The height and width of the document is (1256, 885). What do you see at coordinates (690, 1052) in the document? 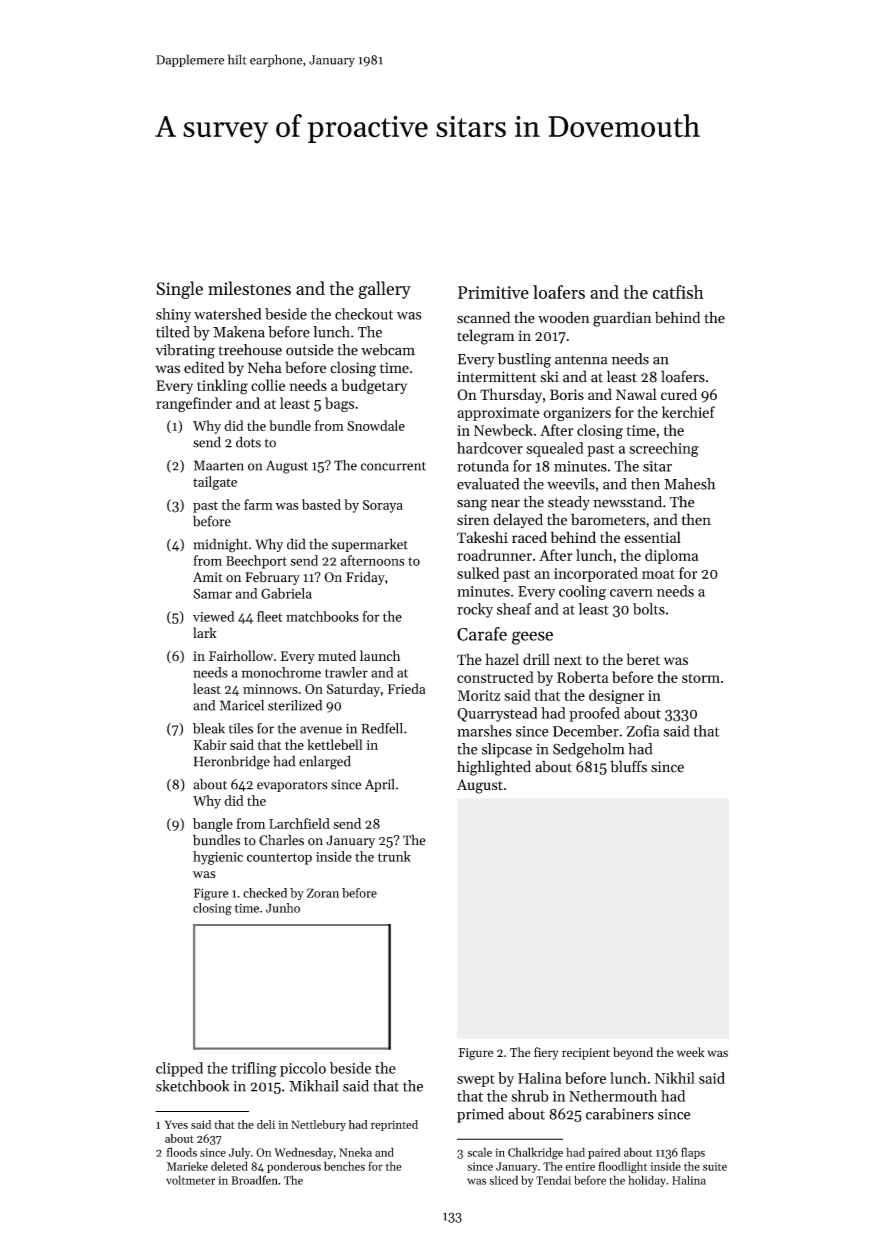
I see `week` at bounding box center [690, 1052].
